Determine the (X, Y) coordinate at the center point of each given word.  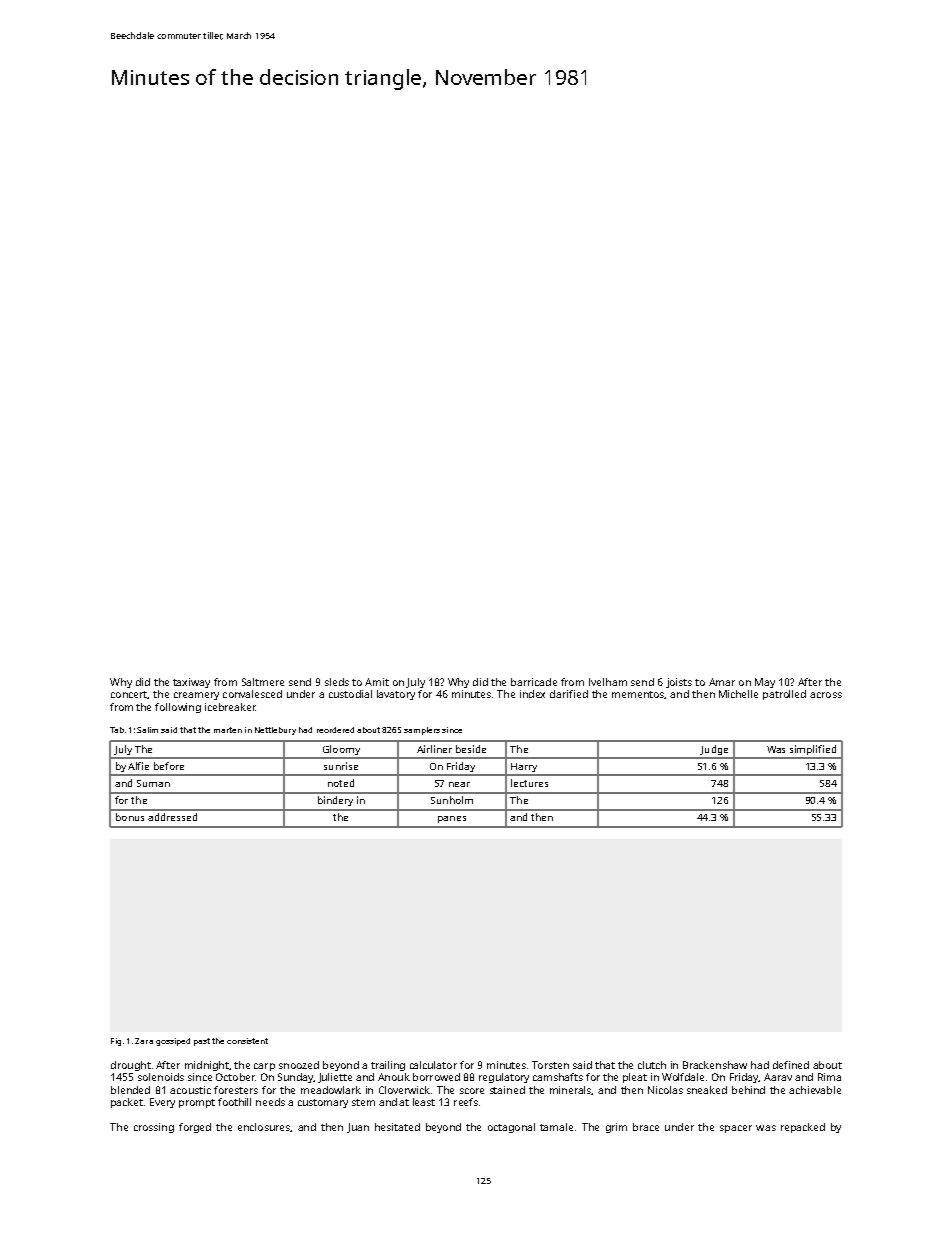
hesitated (397, 1127)
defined (791, 1065)
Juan (358, 1128)
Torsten (550, 1065)
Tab (117, 730)
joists (679, 683)
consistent (247, 1041)
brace (646, 1127)
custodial (350, 694)
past (202, 1042)
